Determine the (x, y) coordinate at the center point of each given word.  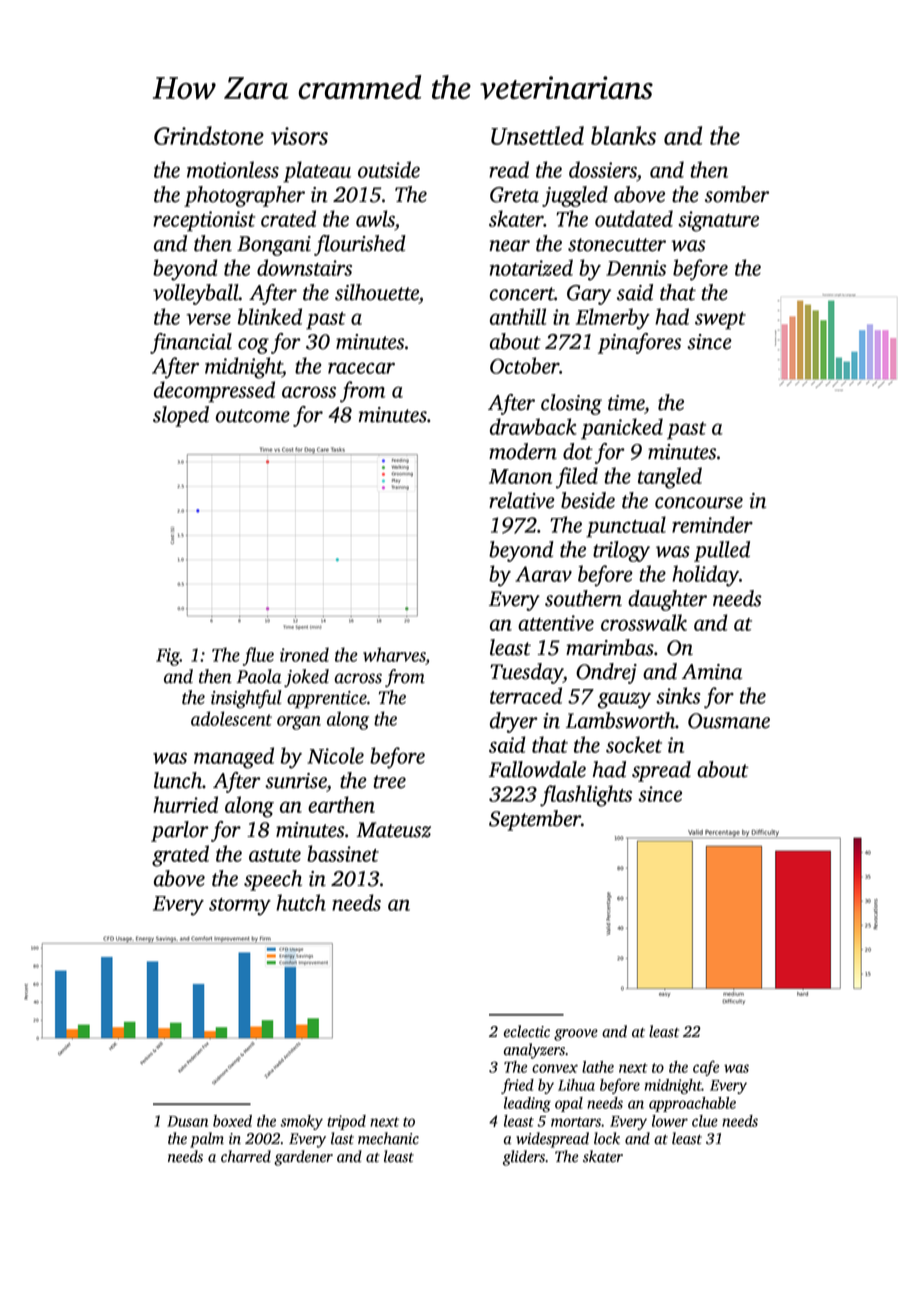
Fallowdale (537, 769)
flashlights (586, 796)
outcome (253, 416)
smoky (301, 1122)
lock (607, 1138)
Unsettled (537, 135)
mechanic (388, 1138)
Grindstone (209, 135)
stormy (240, 907)
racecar (361, 368)
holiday (705, 576)
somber (737, 194)
